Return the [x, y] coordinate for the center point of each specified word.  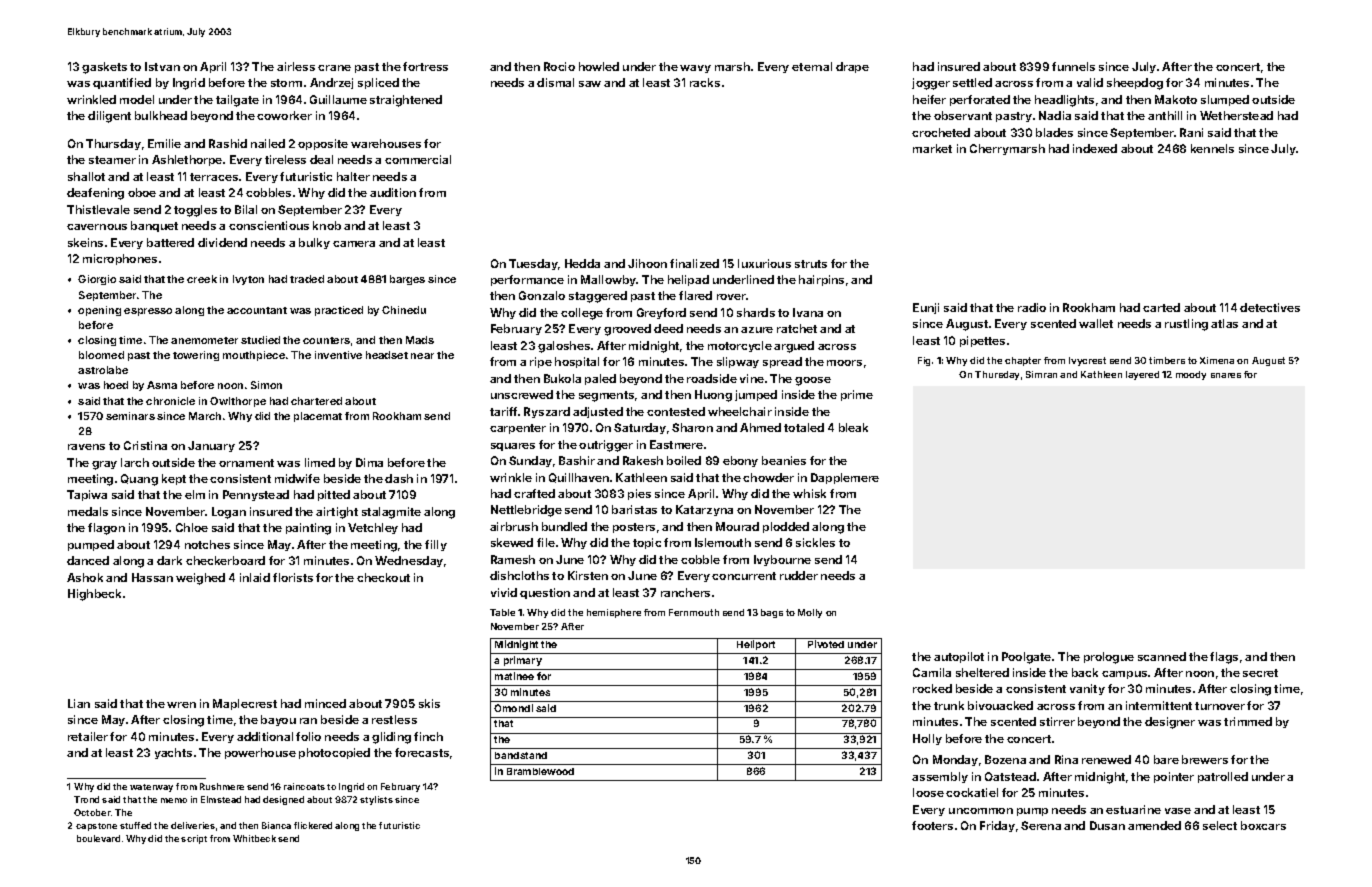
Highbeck [94, 595]
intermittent [1159, 705]
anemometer [204, 340]
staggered [598, 297]
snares [1226, 375]
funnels [1073, 66]
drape [852, 67]
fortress [425, 66]
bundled [564, 526]
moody [1191, 375]
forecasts [422, 752]
